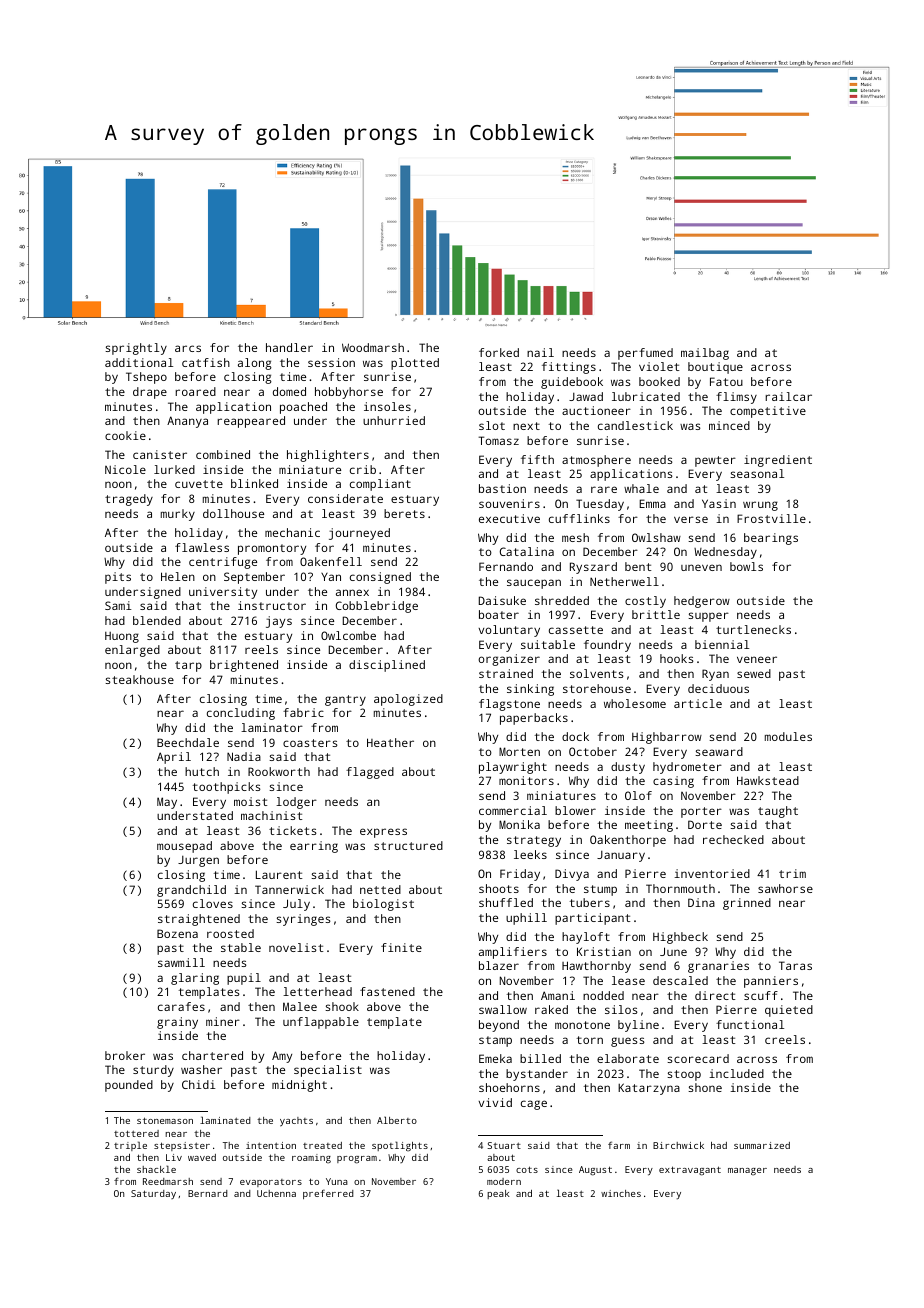 The width and height of the page is (924, 1308). What do you see at coordinates (705, 354) in the page?
I see `mailbag` at bounding box center [705, 354].
